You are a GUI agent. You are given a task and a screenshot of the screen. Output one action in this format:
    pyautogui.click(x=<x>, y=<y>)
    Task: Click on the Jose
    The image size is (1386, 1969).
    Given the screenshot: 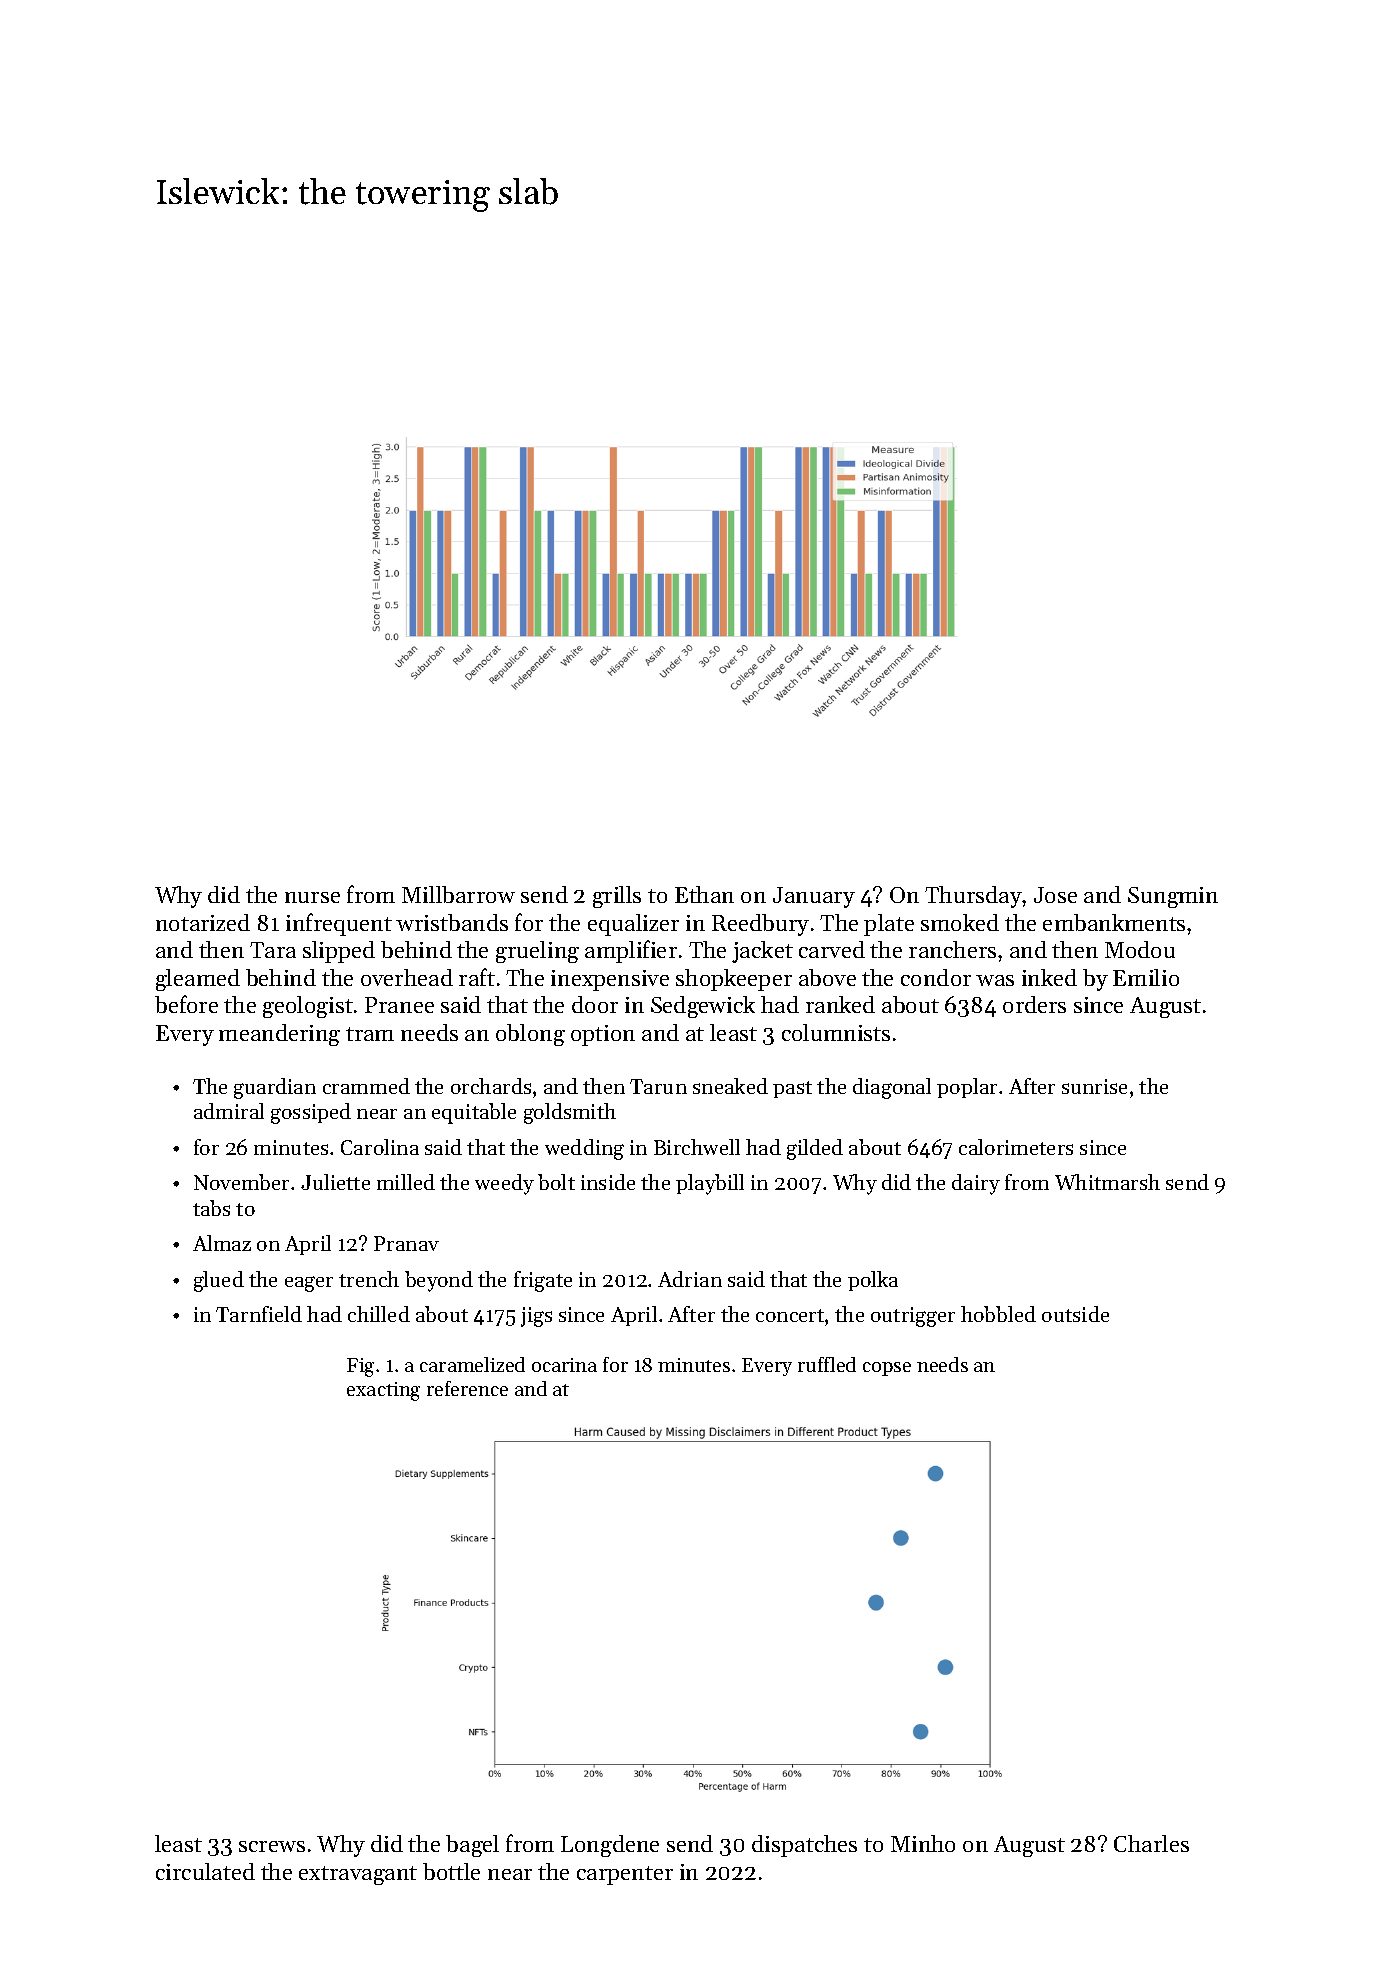 What is the action you would take?
    pyautogui.click(x=1055, y=895)
